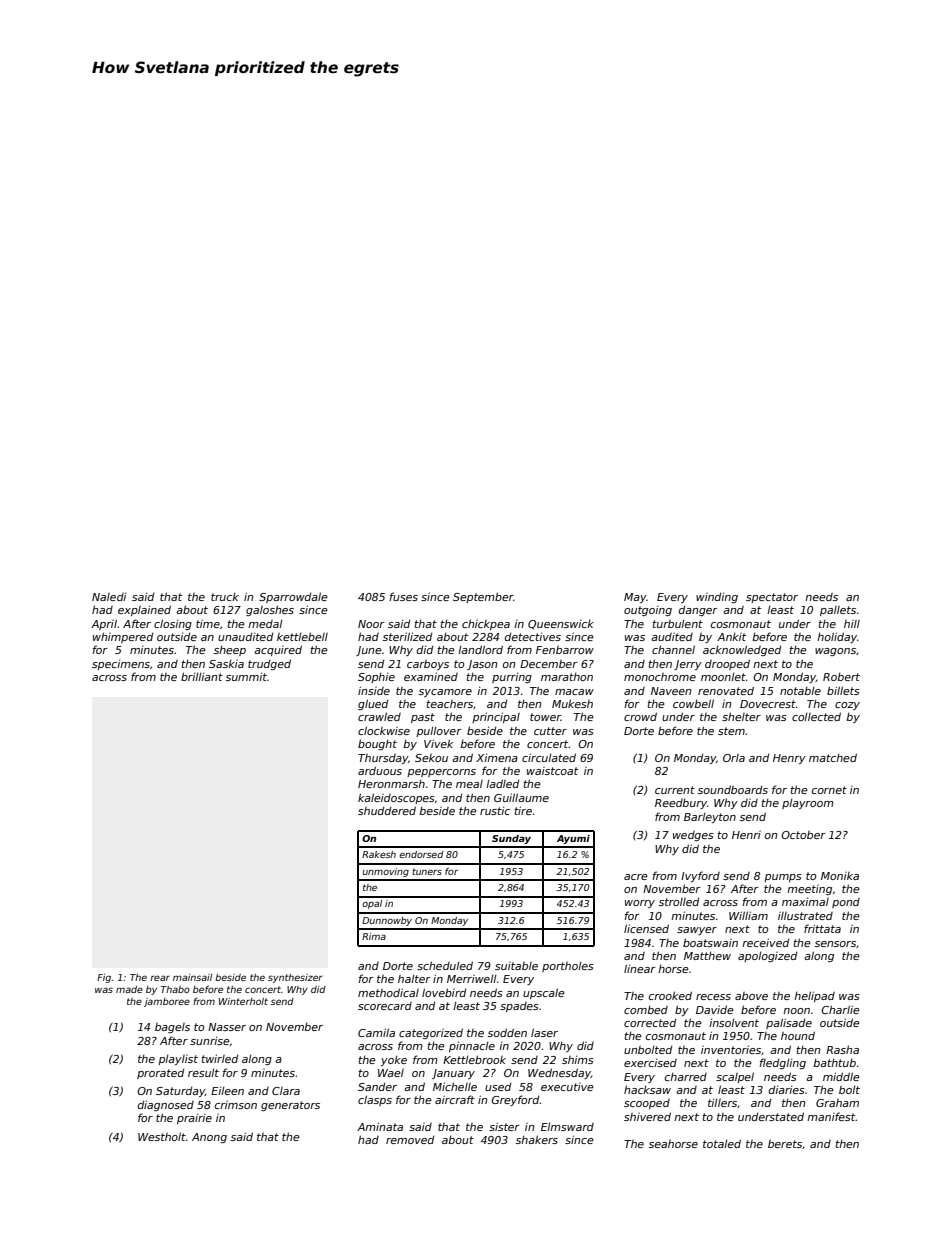 This image has height=1233, width=952. Describe the element at coordinates (840, 1009) in the image. I see `Charlie` at that location.
